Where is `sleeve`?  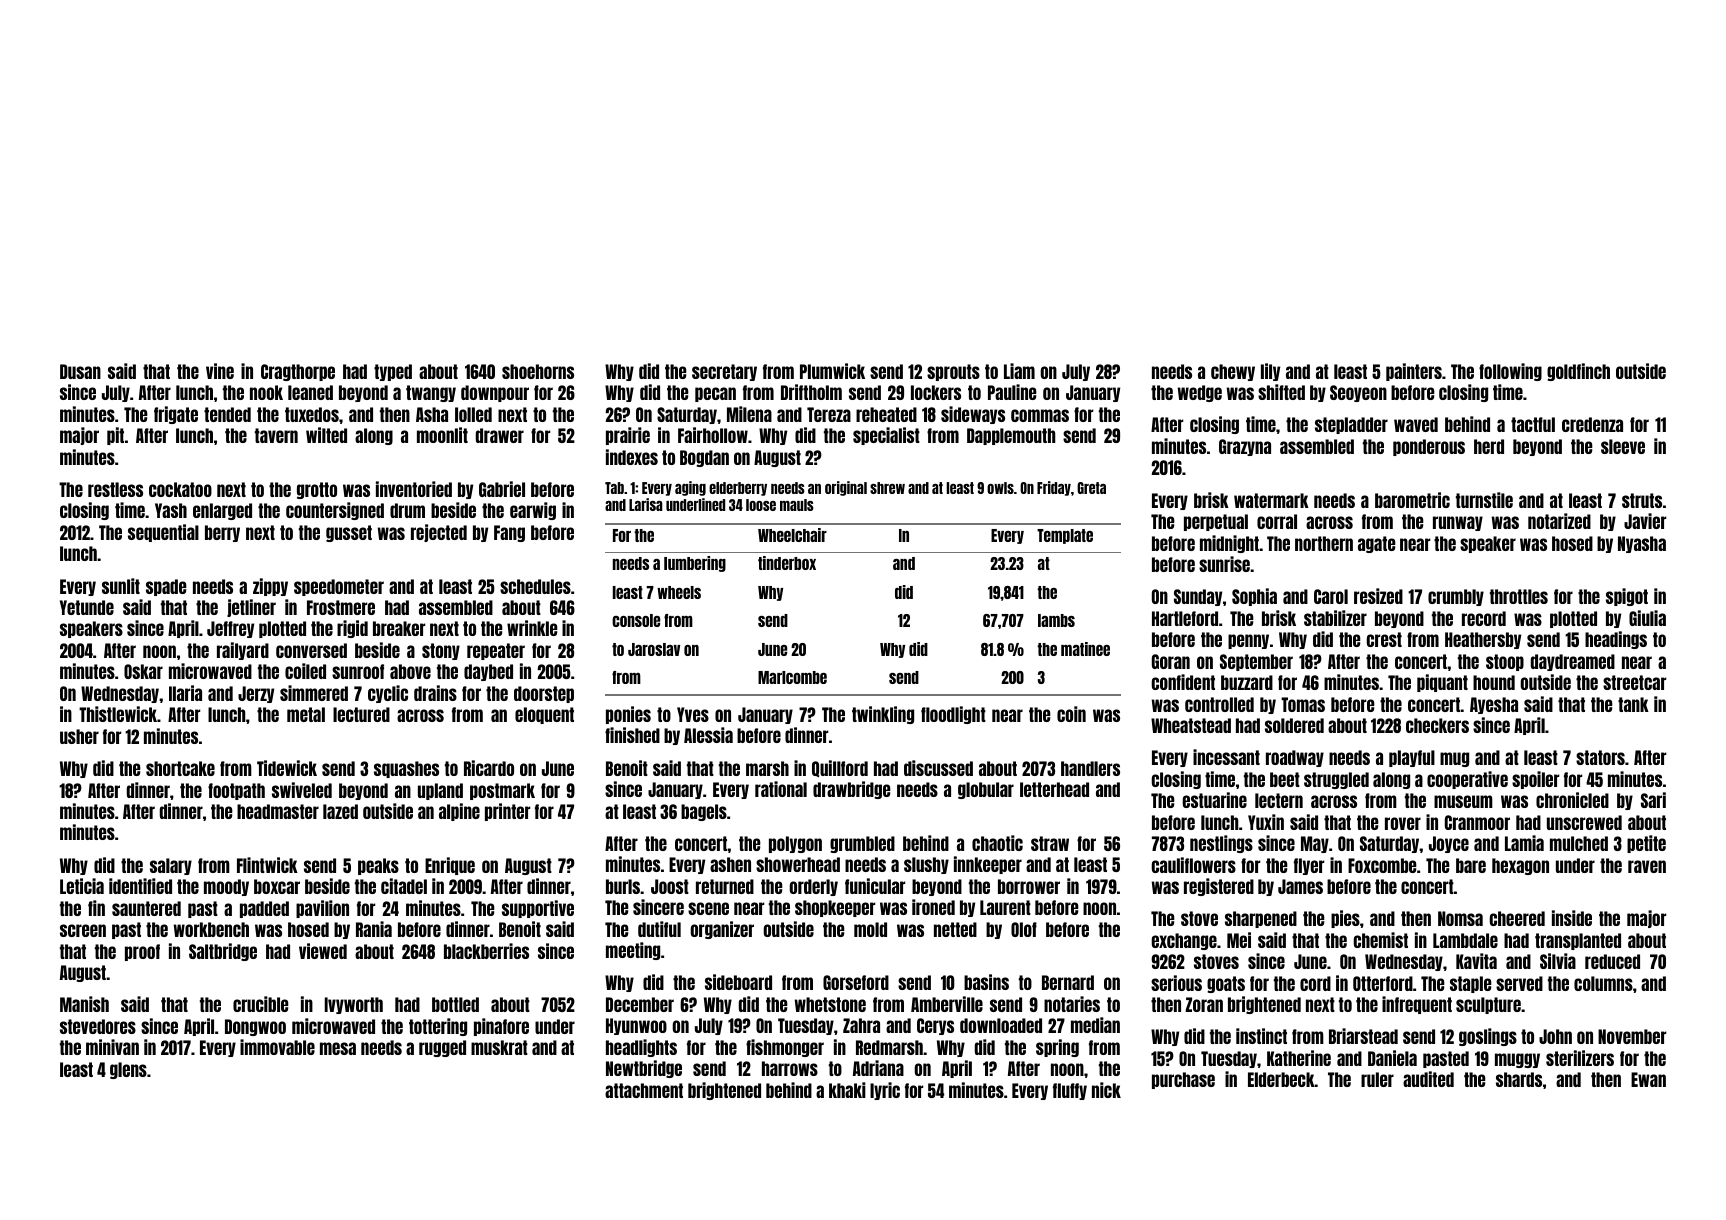 sleeve is located at coordinates (1623, 446).
